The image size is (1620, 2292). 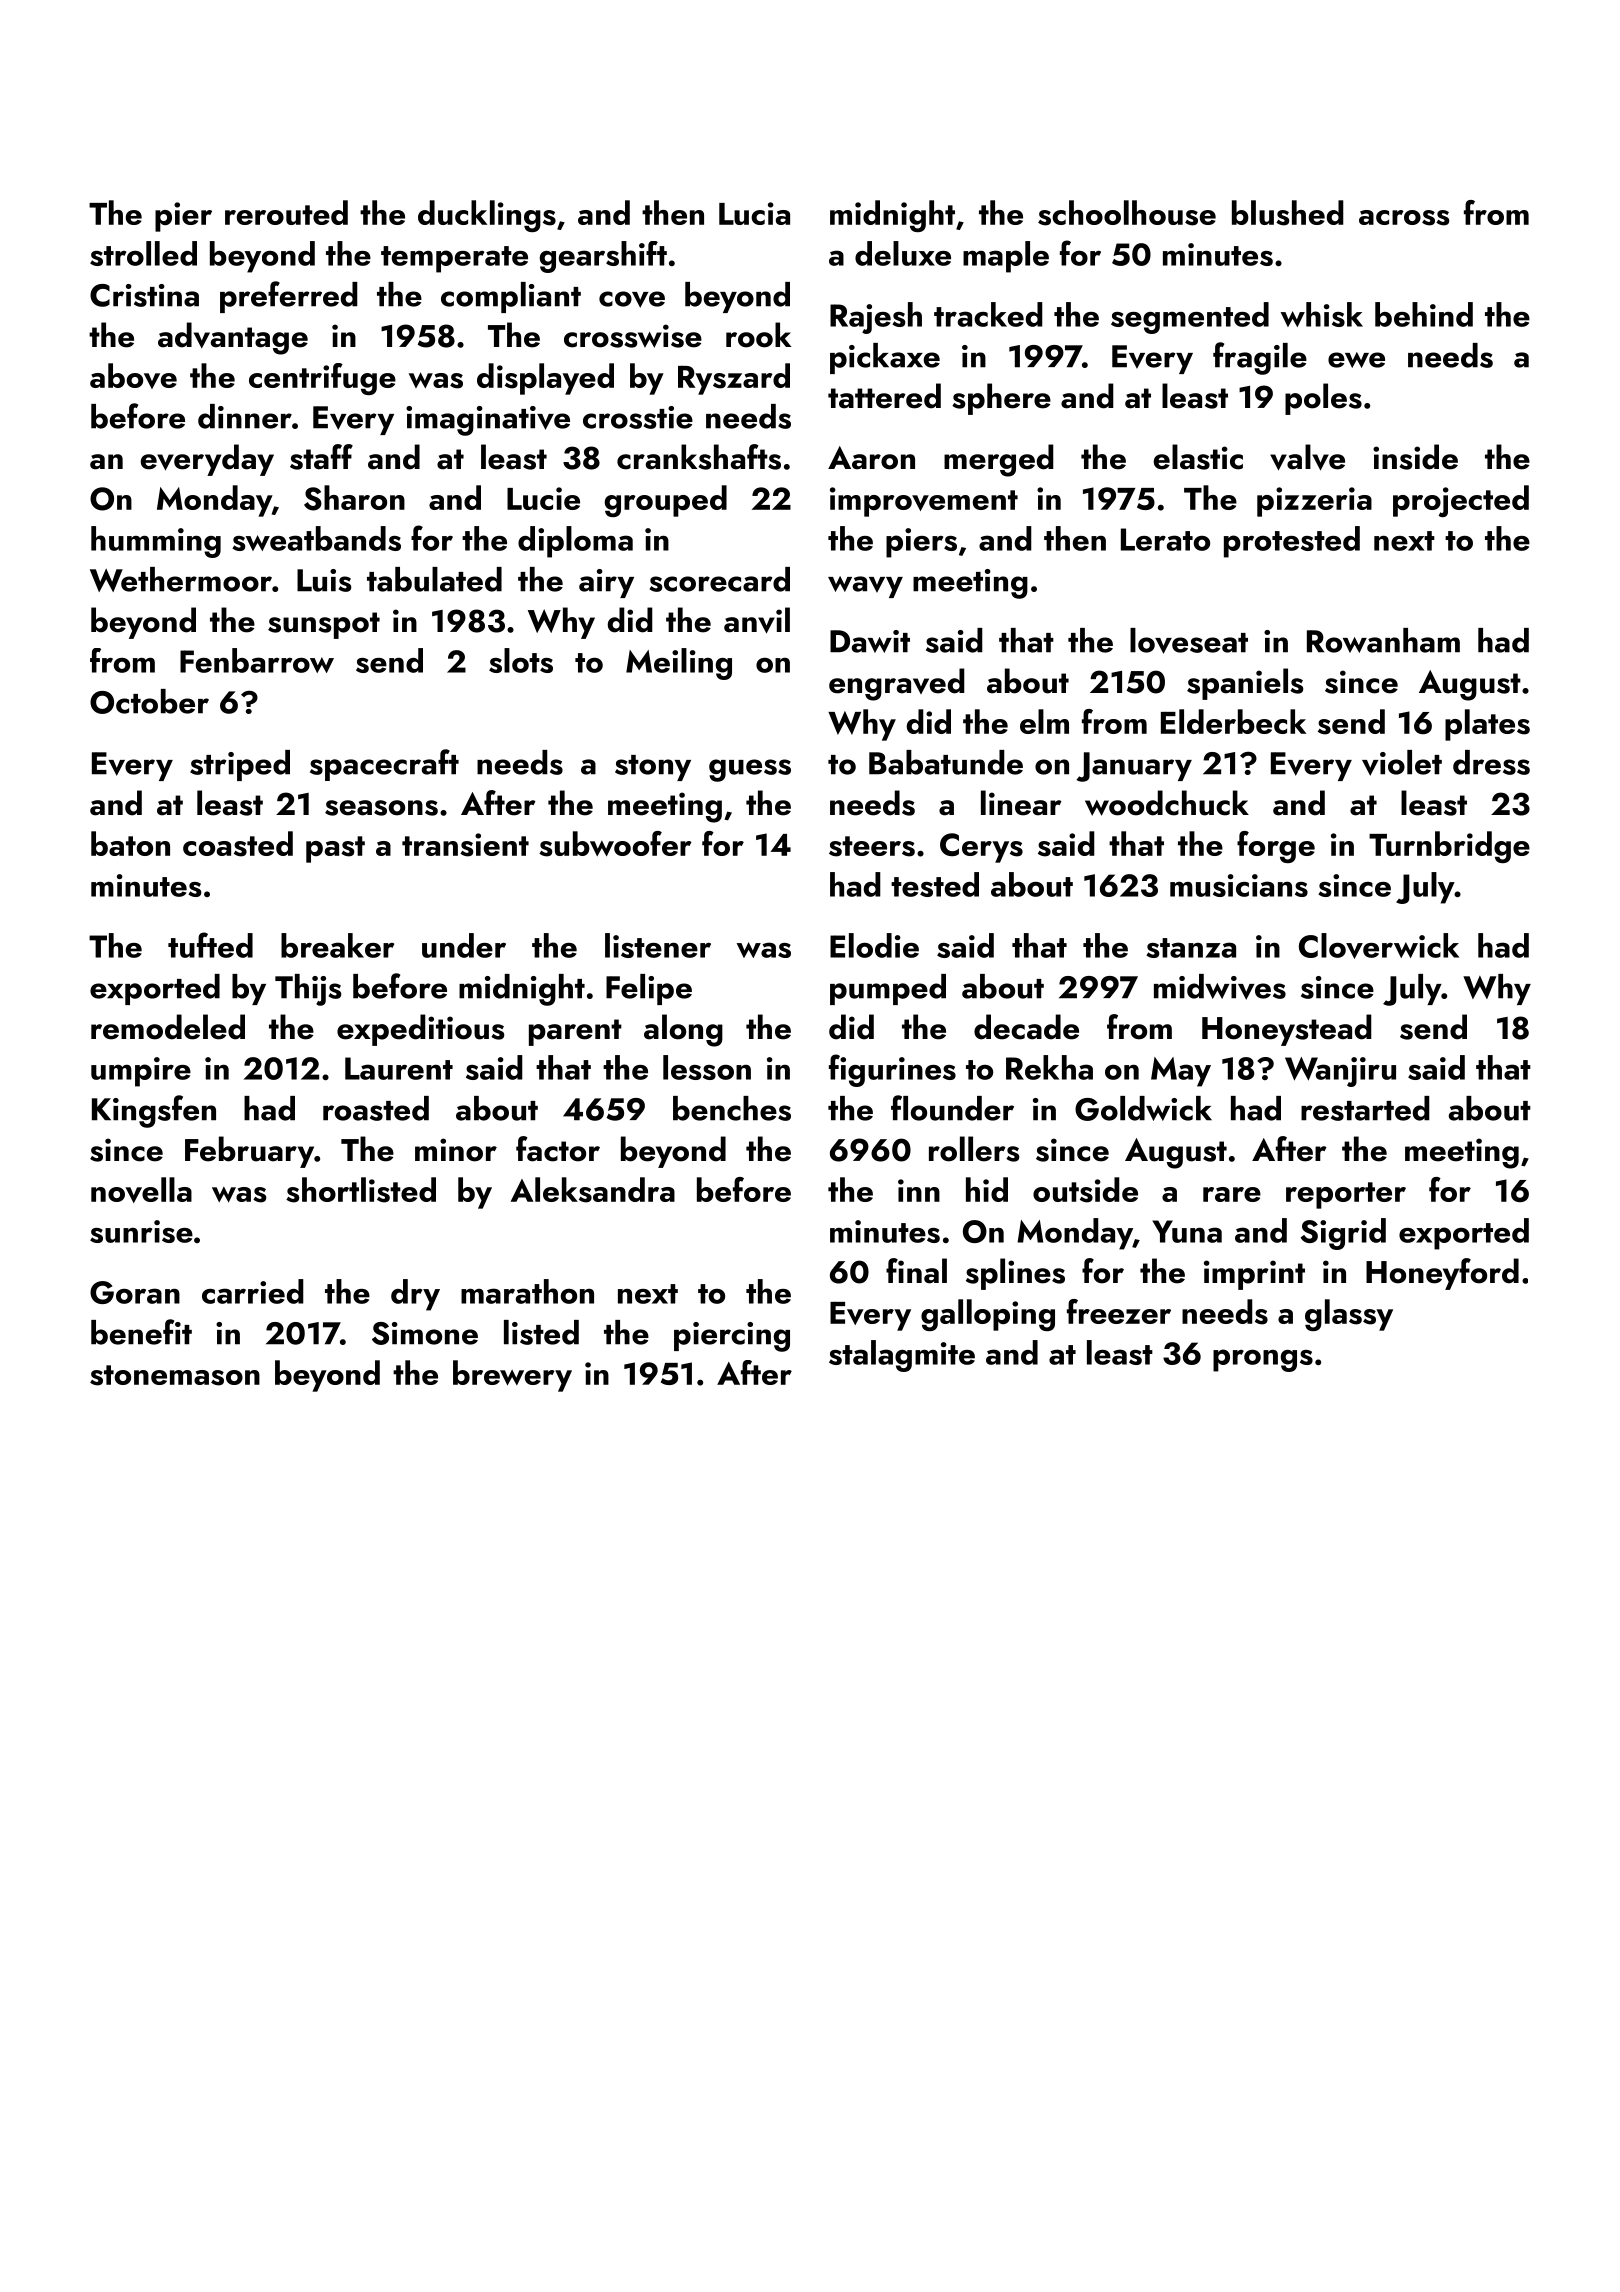 I want to click on Lucia, so click(x=754, y=213).
